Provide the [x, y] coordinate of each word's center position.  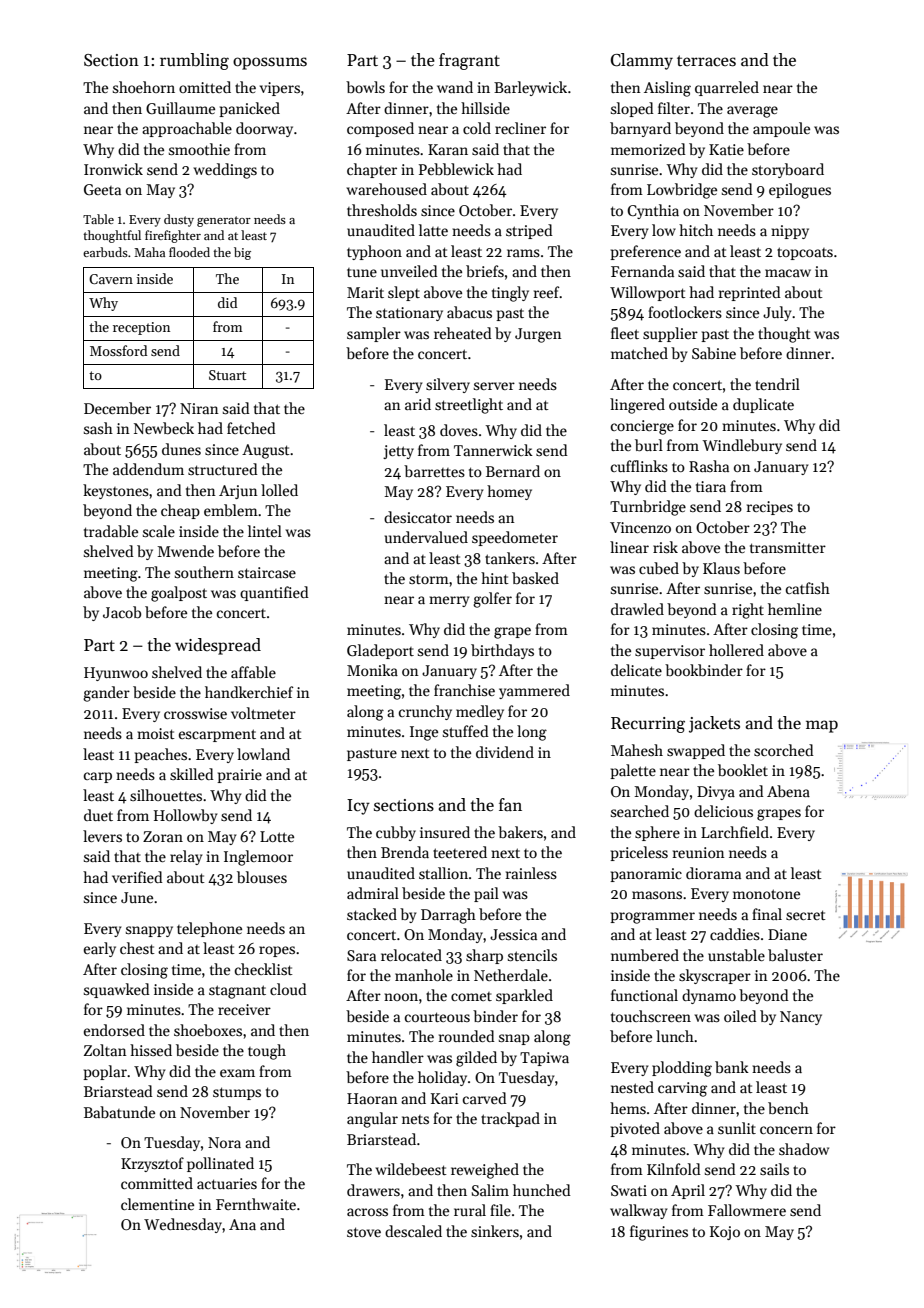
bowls [365, 87]
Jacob [122, 612]
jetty [398, 452]
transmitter [788, 547]
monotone [766, 894]
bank [732, 1067]
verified [137, 877]
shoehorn [144, 87]
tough [267, 1052]
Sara [361, 955]
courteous [437, 1017]
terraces [706, 61]
